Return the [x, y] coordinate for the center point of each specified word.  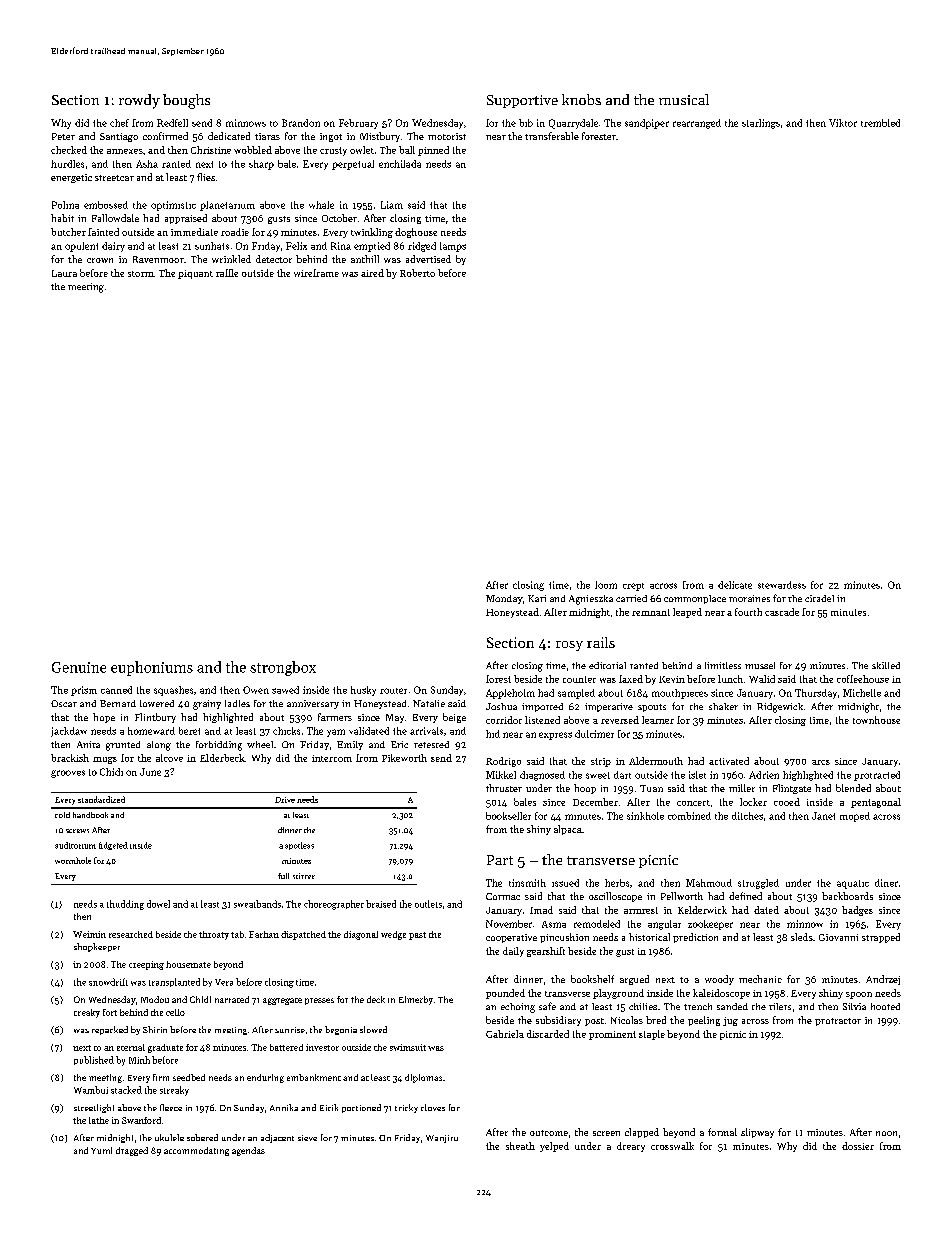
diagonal [361, 935]
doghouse [416, 233]
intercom [332, 758]
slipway [757, 1133]
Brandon [301, 123]
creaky [87, 1013]
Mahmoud [709, 883]
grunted [123, 746]
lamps [453, 247]
